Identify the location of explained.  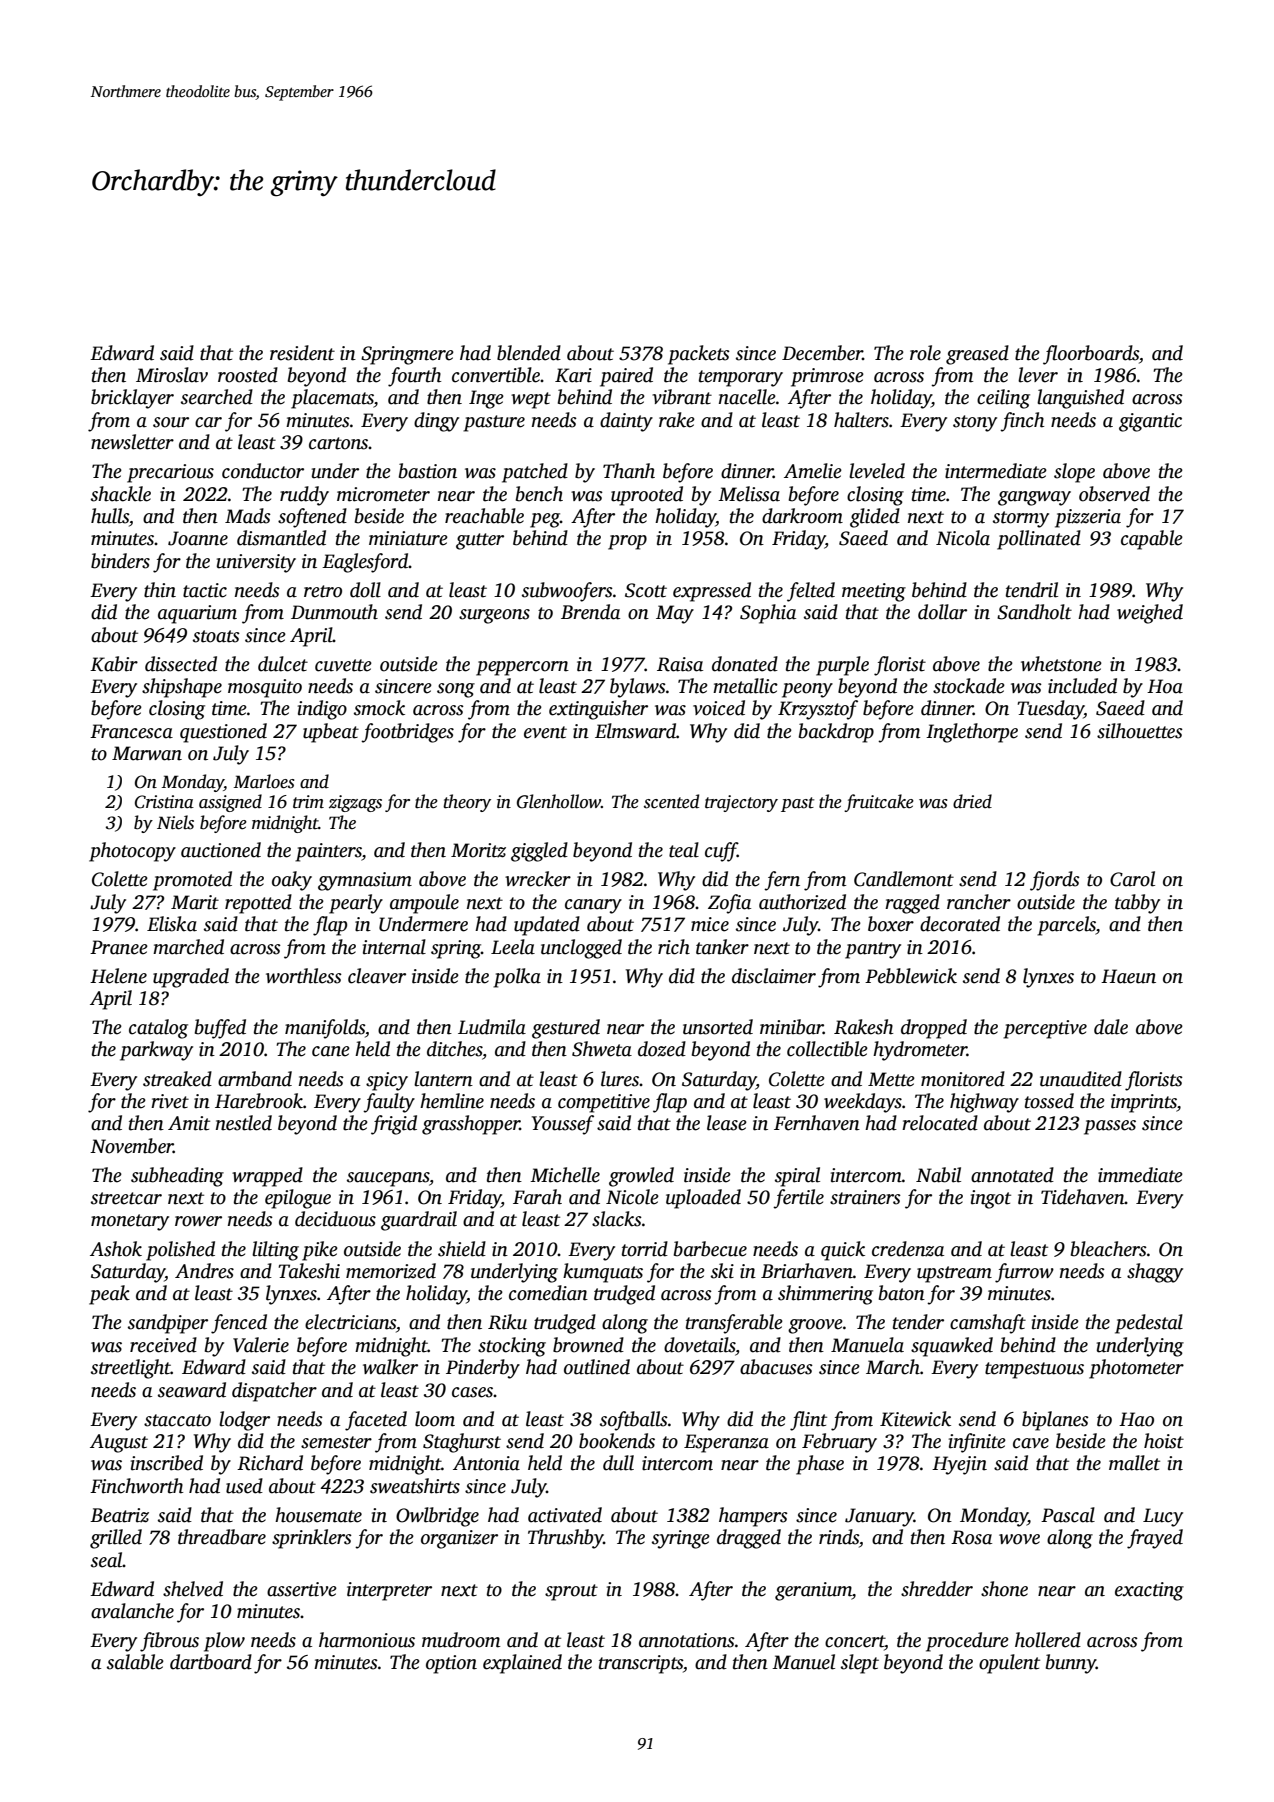
(522, 1664).
